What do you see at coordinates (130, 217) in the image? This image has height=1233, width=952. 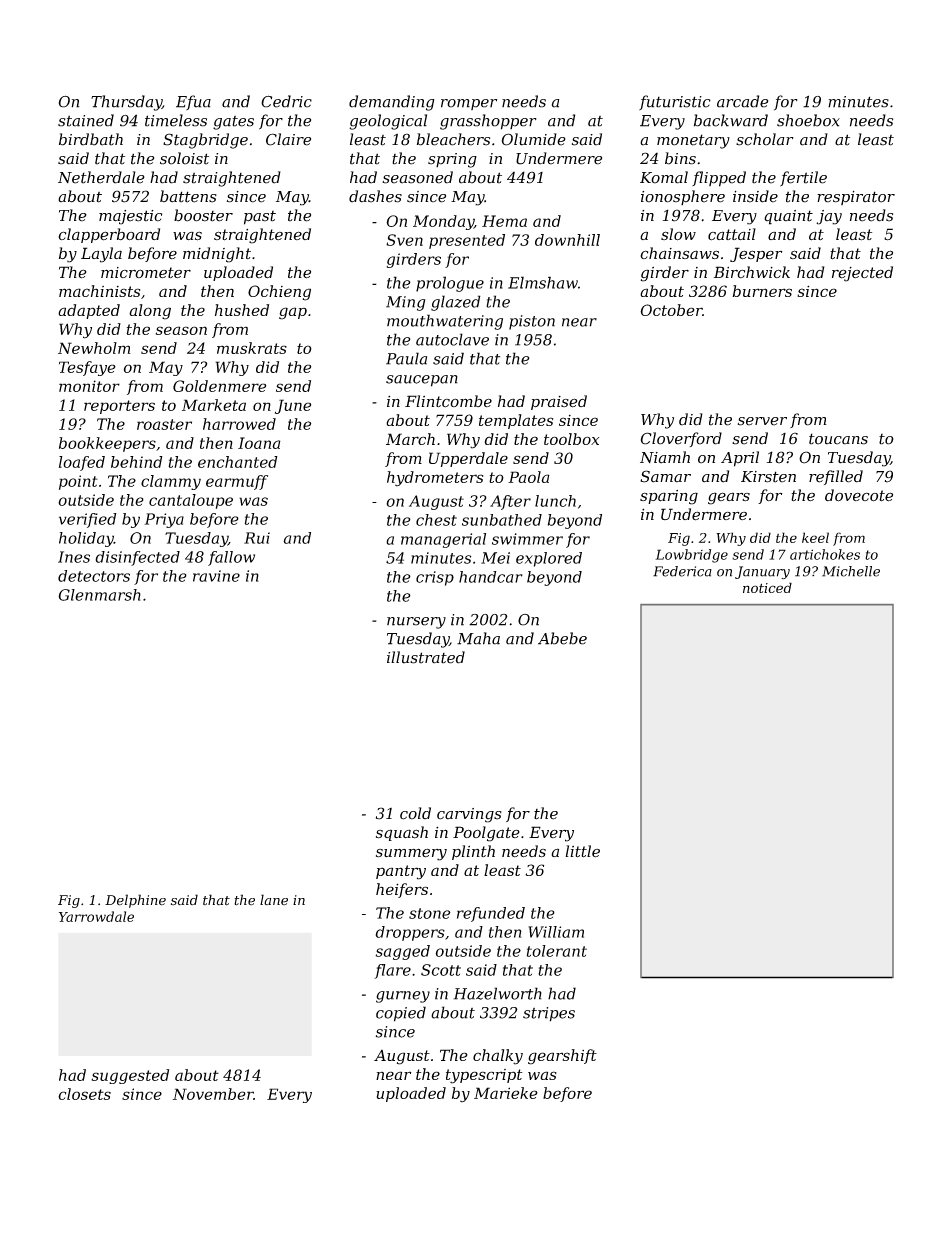 I see `majestic` at bounding box center [130, 217].
